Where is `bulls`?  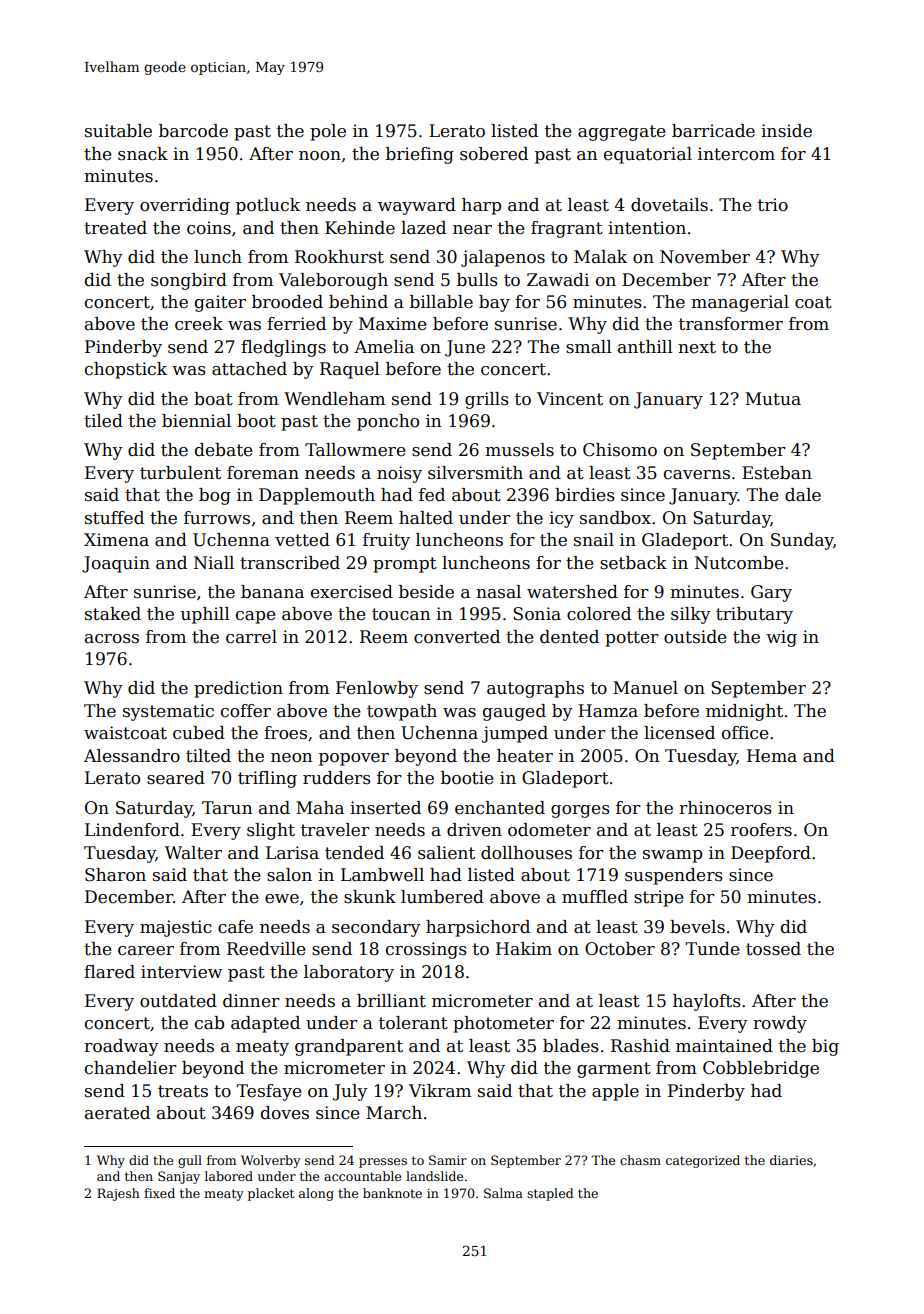 bulls is located at coordinates (477, 280).
